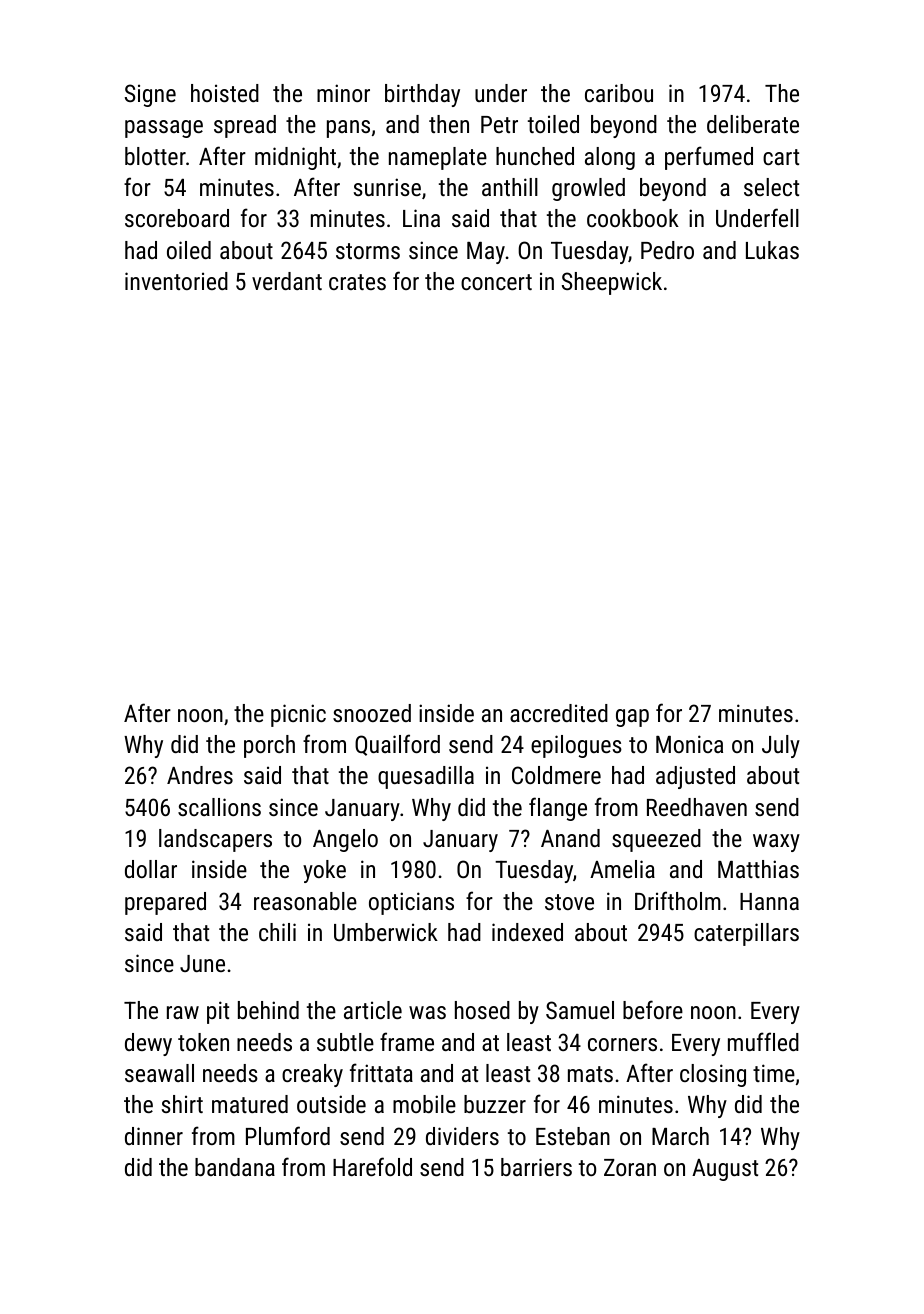  I want to click on matured, so click(250, 1104).
